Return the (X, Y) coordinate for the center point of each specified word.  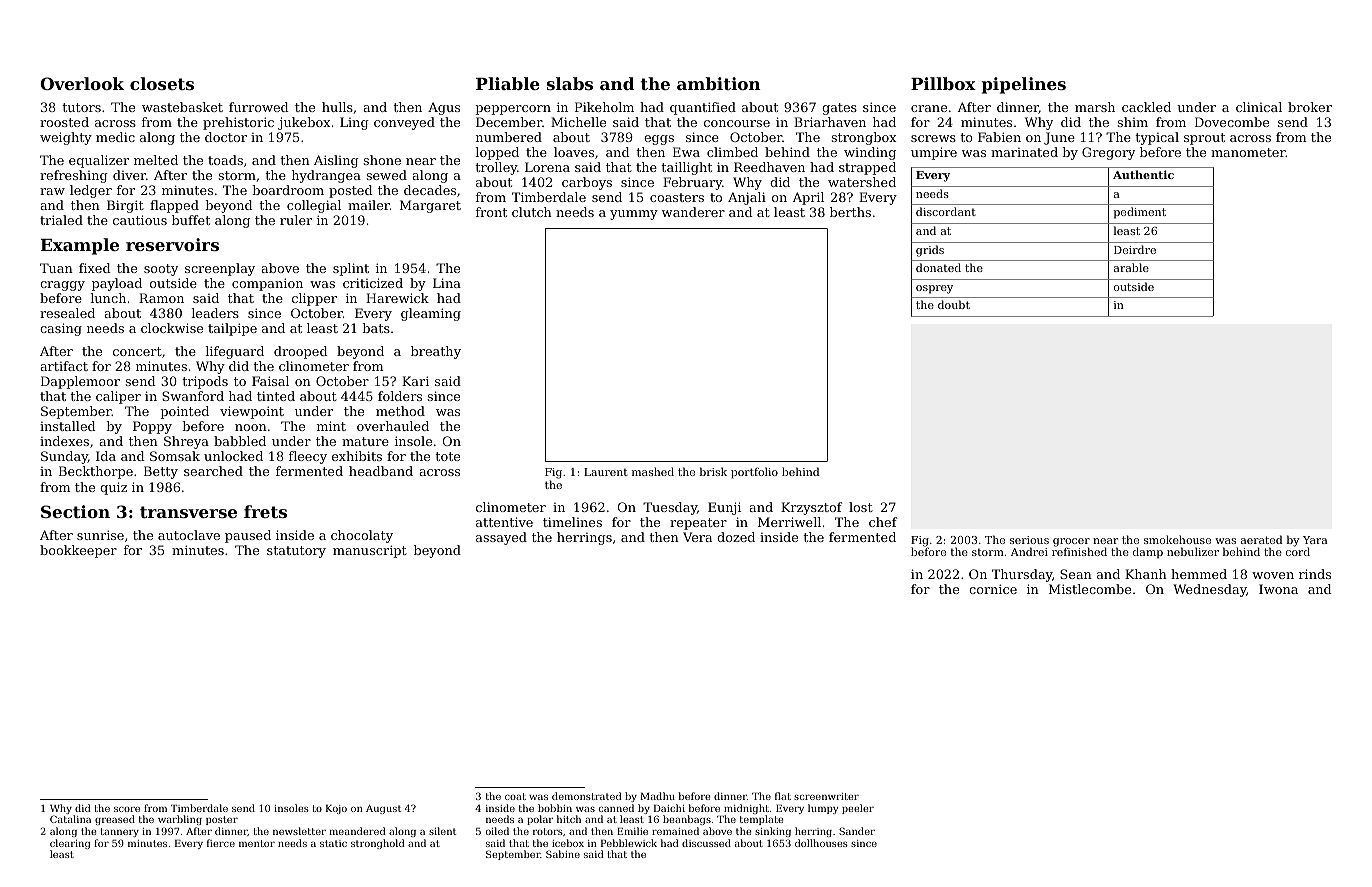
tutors (81, 107)
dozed (736, 537)
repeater (698, 524)
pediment (1139, 213)
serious (1029, 540)
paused (248, 536)
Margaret (430, 206)
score (127, 809)
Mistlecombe (1090, 589)
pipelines (1024, 85)
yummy (634, 215)
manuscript (370, 551)
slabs (570, 83)
